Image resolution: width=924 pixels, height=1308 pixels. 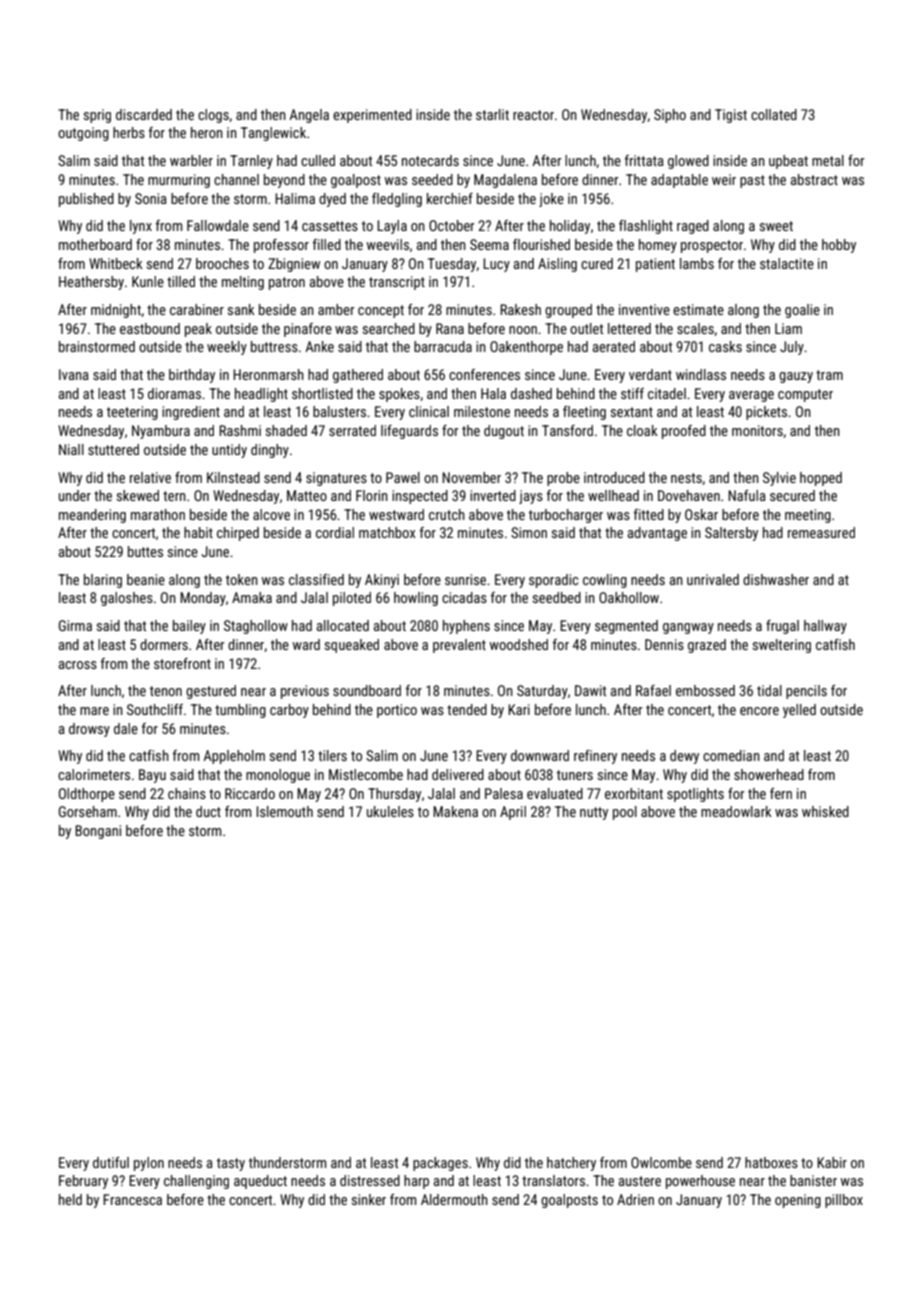 What do you see at coordinates (520, 309) in the screenshot?
I see `Rakesh` at bounding box center [520, 309].
